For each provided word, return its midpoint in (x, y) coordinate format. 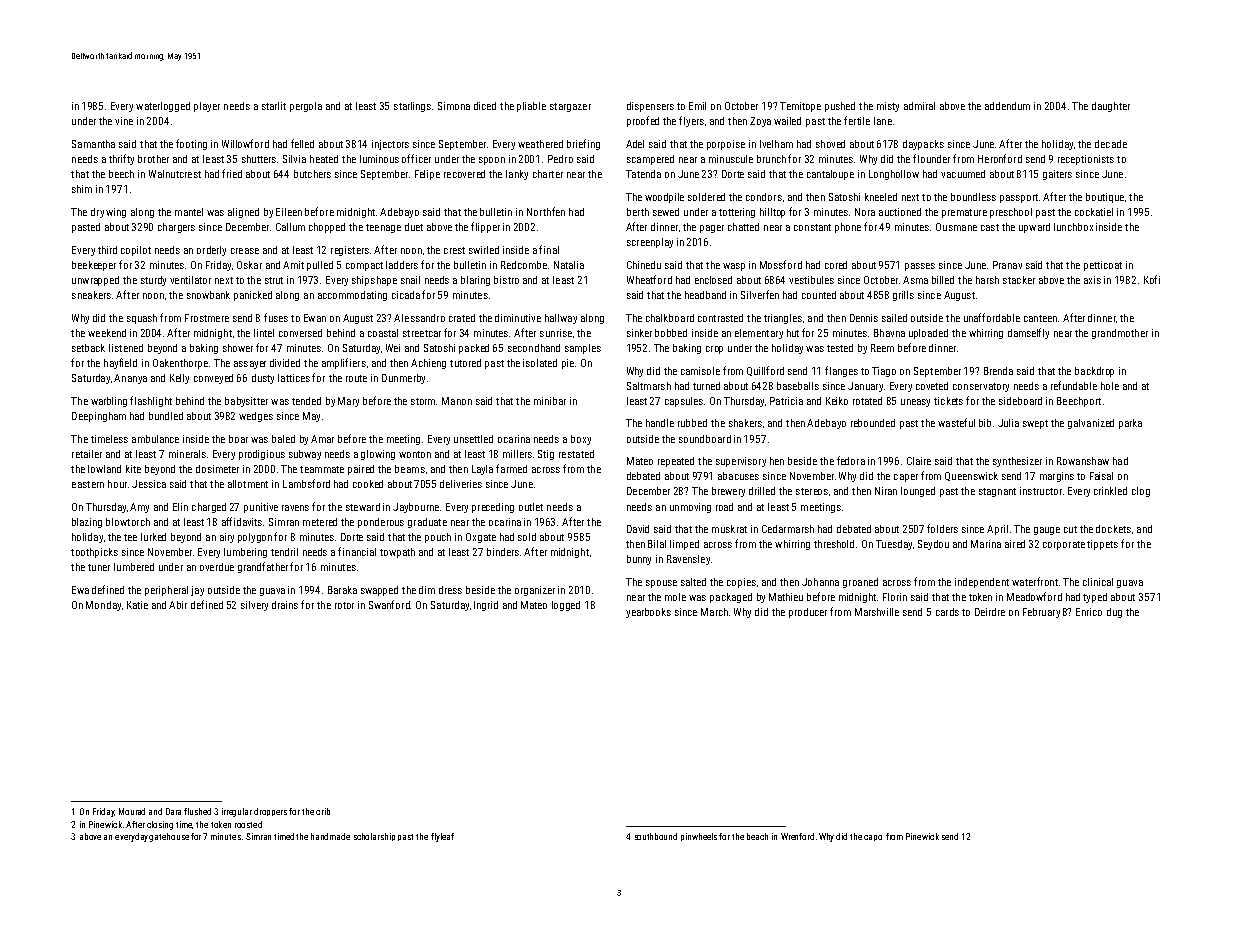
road (724, 507)
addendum (1007, 106)
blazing (87, 523)
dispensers (650, 107)
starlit (274, 106)
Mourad (132, 811)
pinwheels (699, 837)
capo (873, 838)
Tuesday (894, 545)
